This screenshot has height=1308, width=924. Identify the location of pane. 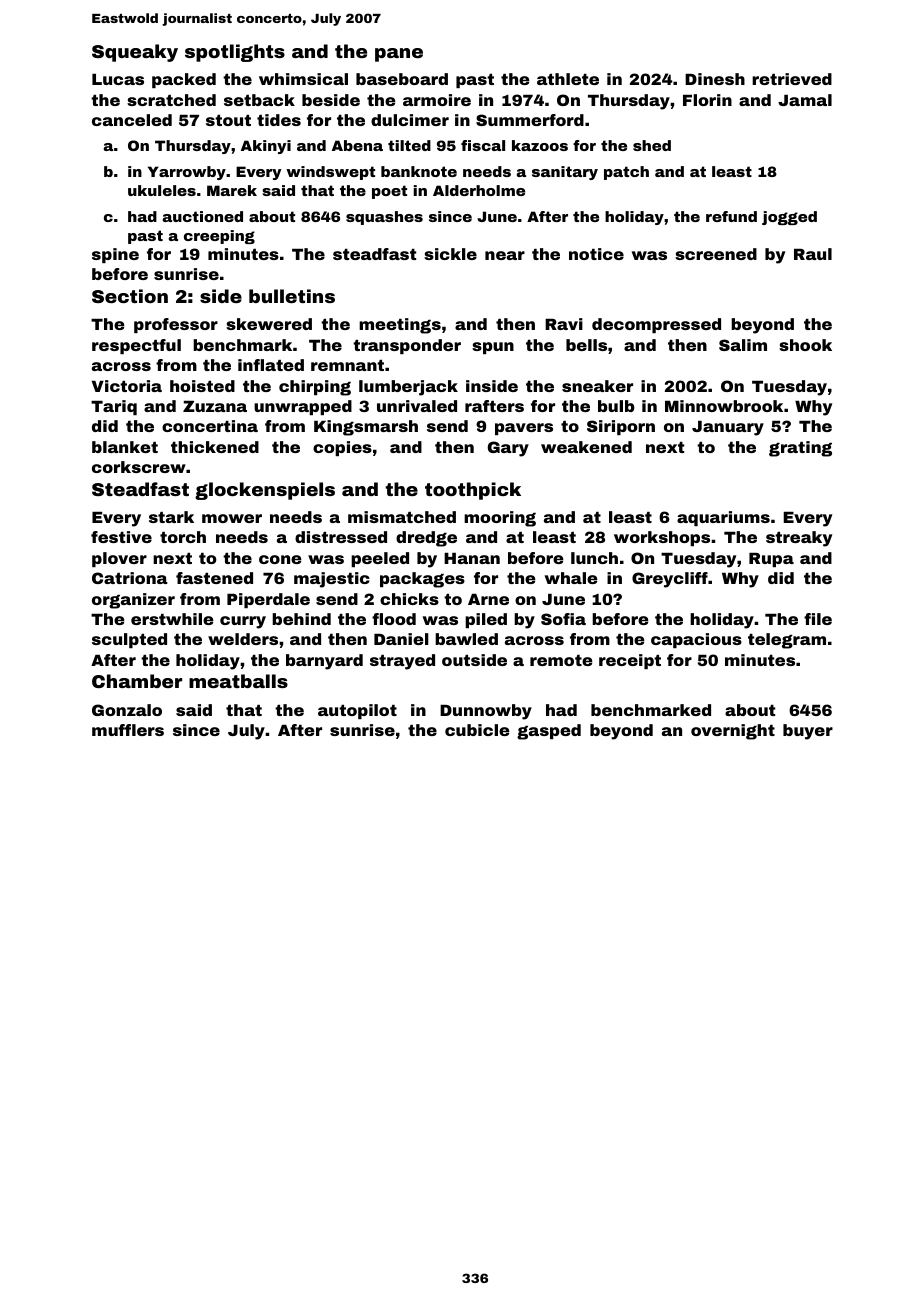
(399, 55).
